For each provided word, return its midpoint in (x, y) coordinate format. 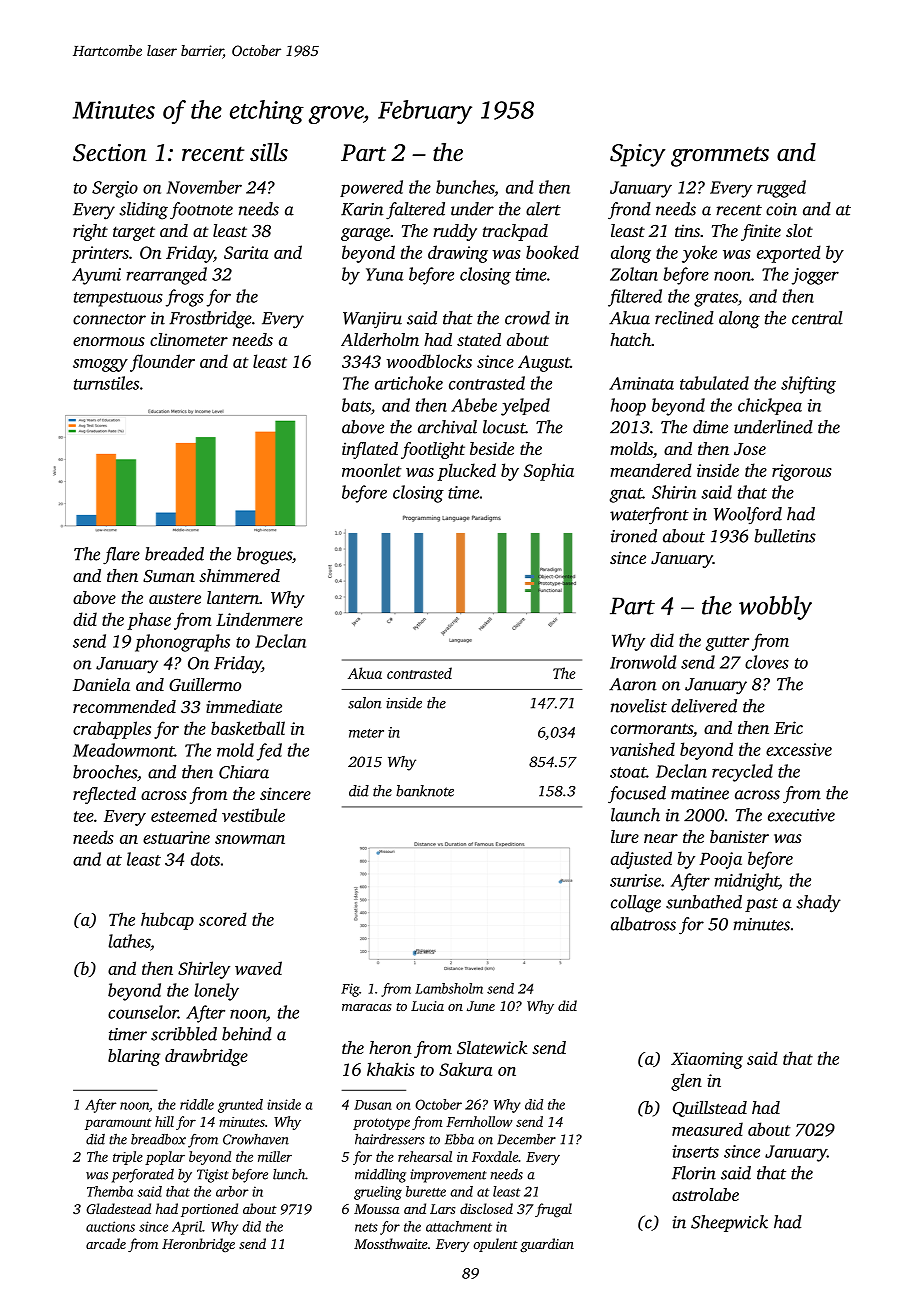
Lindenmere (259, 619)
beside (492, 448)
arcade (106, 1243)
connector (109, 319)
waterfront (649, 516)
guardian (547, 1245)
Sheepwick (729, 1223)
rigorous (802, 472)
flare (121, 556)
